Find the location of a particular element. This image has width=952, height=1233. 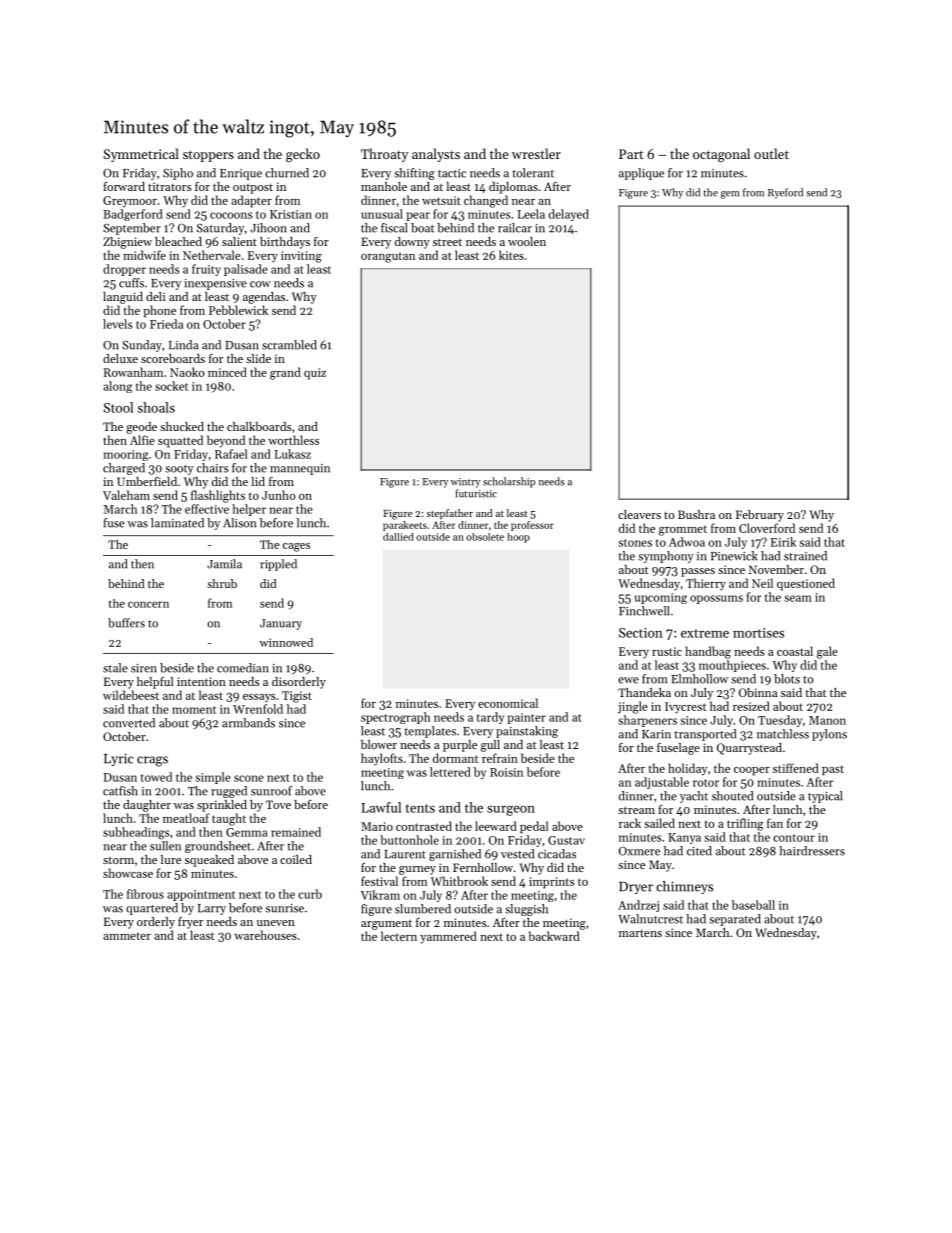

chairs is located at coordinates (212, 468).
